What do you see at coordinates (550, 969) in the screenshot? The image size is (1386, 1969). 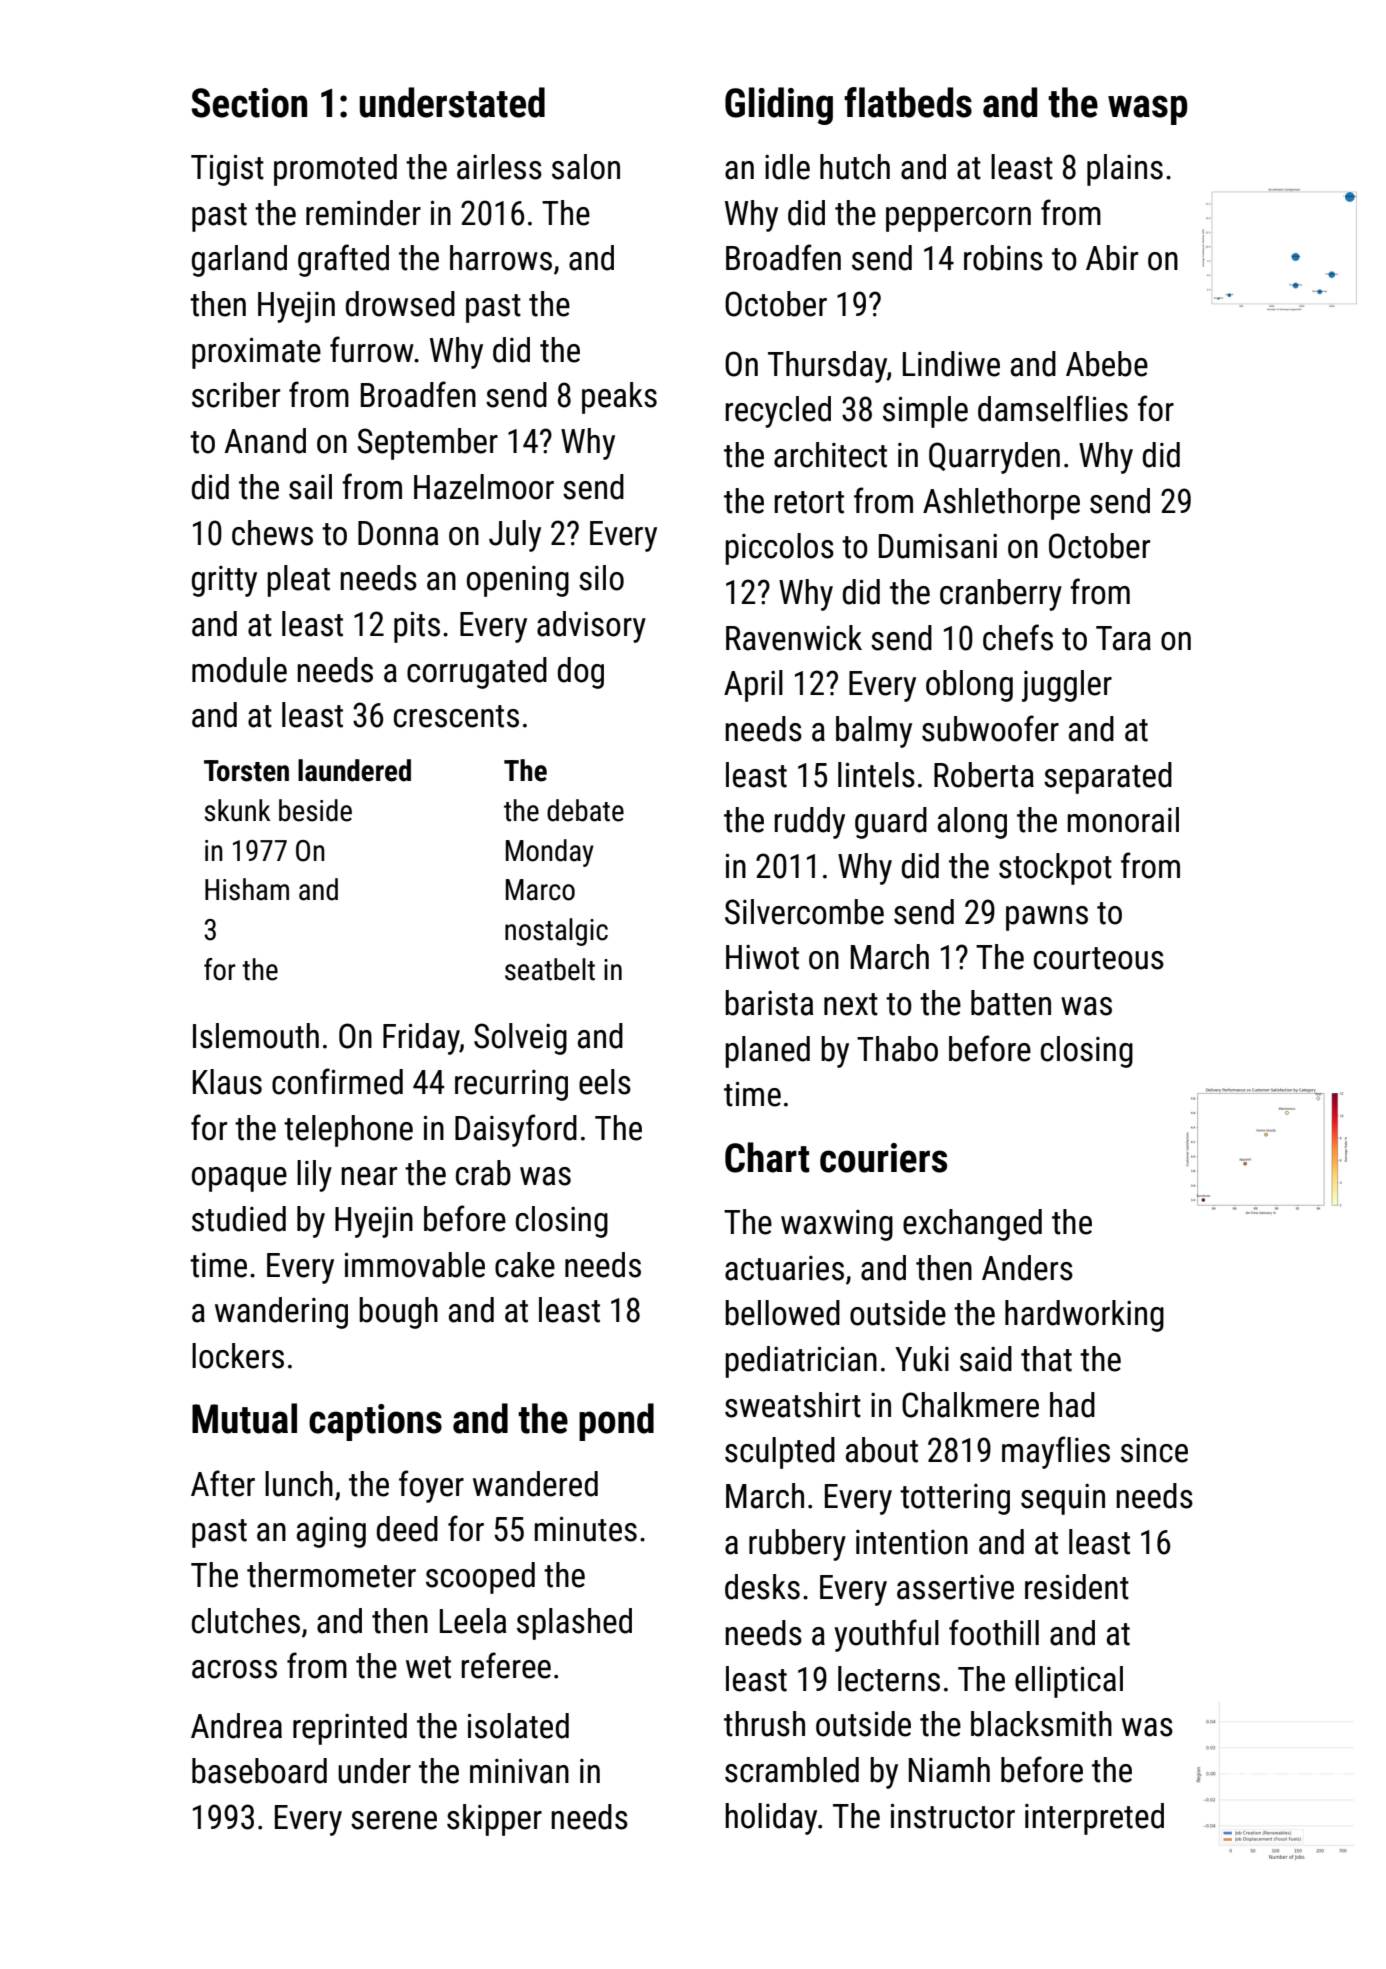 I see `seatbelt` at bounding box center [550, 969].
